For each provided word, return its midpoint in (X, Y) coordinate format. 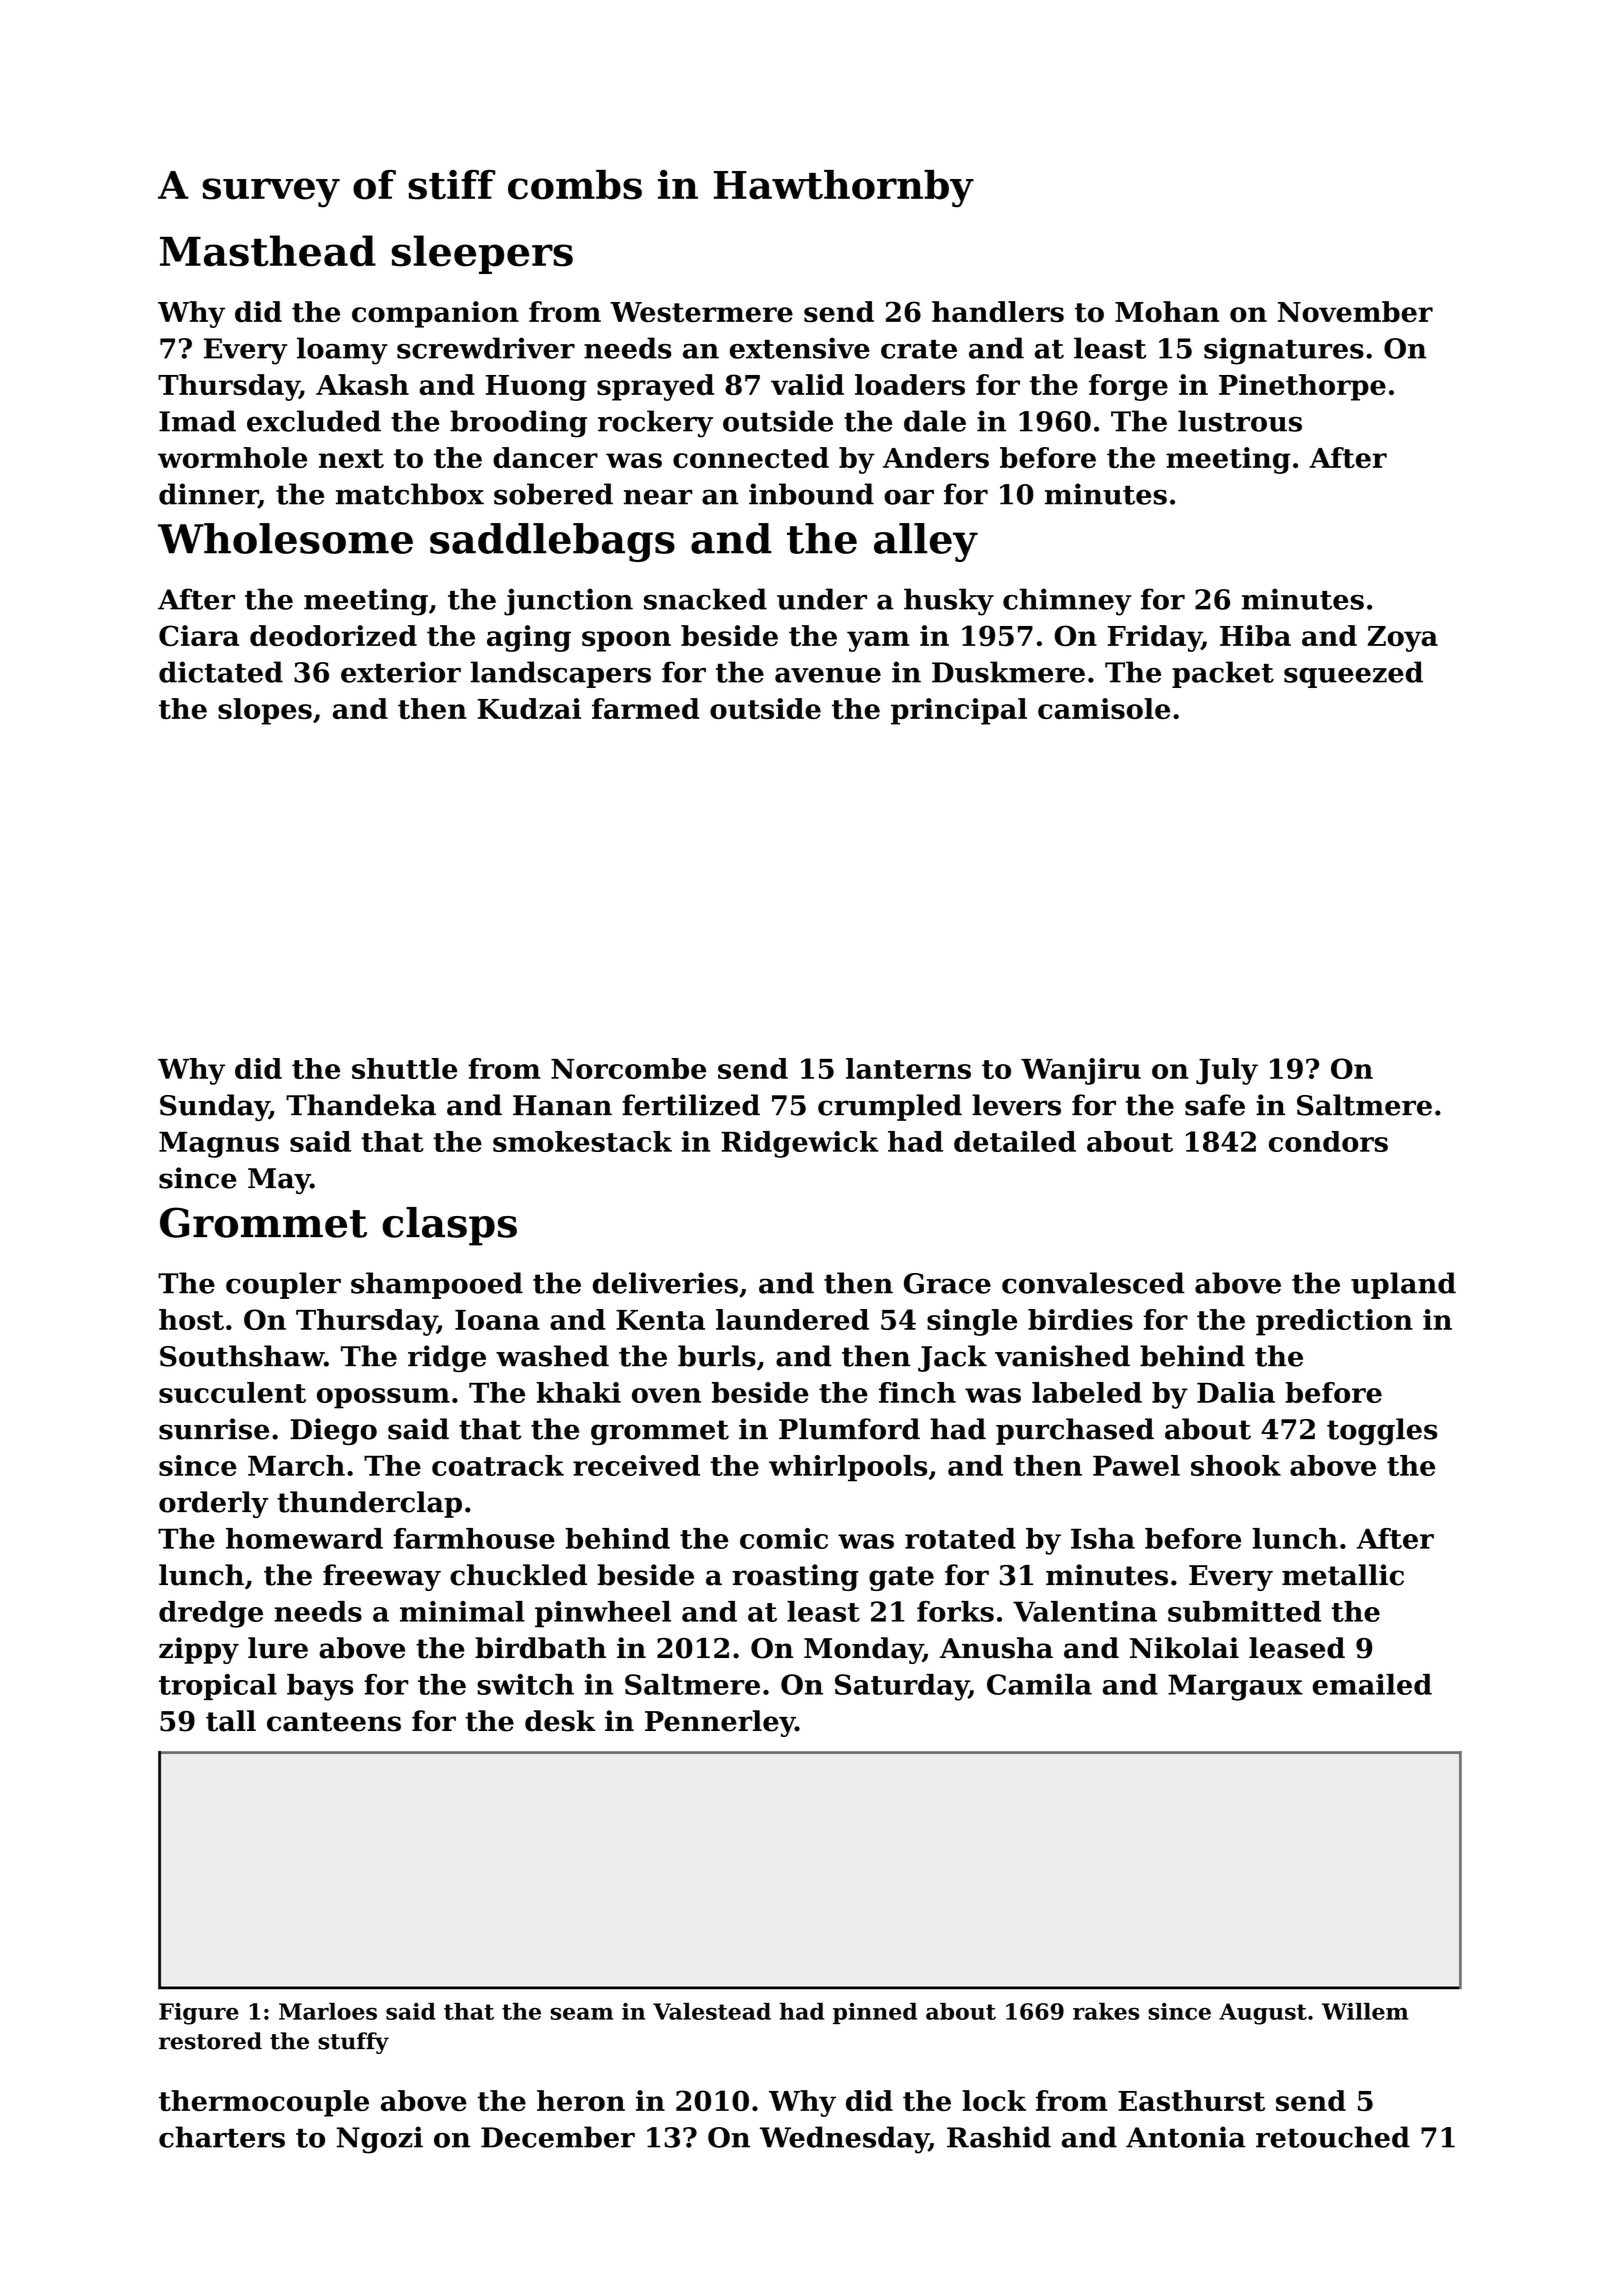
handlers (998, 312)
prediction (1334, 1322)
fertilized (691, 1105)
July (1227, 1071)
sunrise (214, 1429)
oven (666, 1395)
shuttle (404, 1068)
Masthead (268, 251)
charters (222, 2137)
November (1355, 311)
